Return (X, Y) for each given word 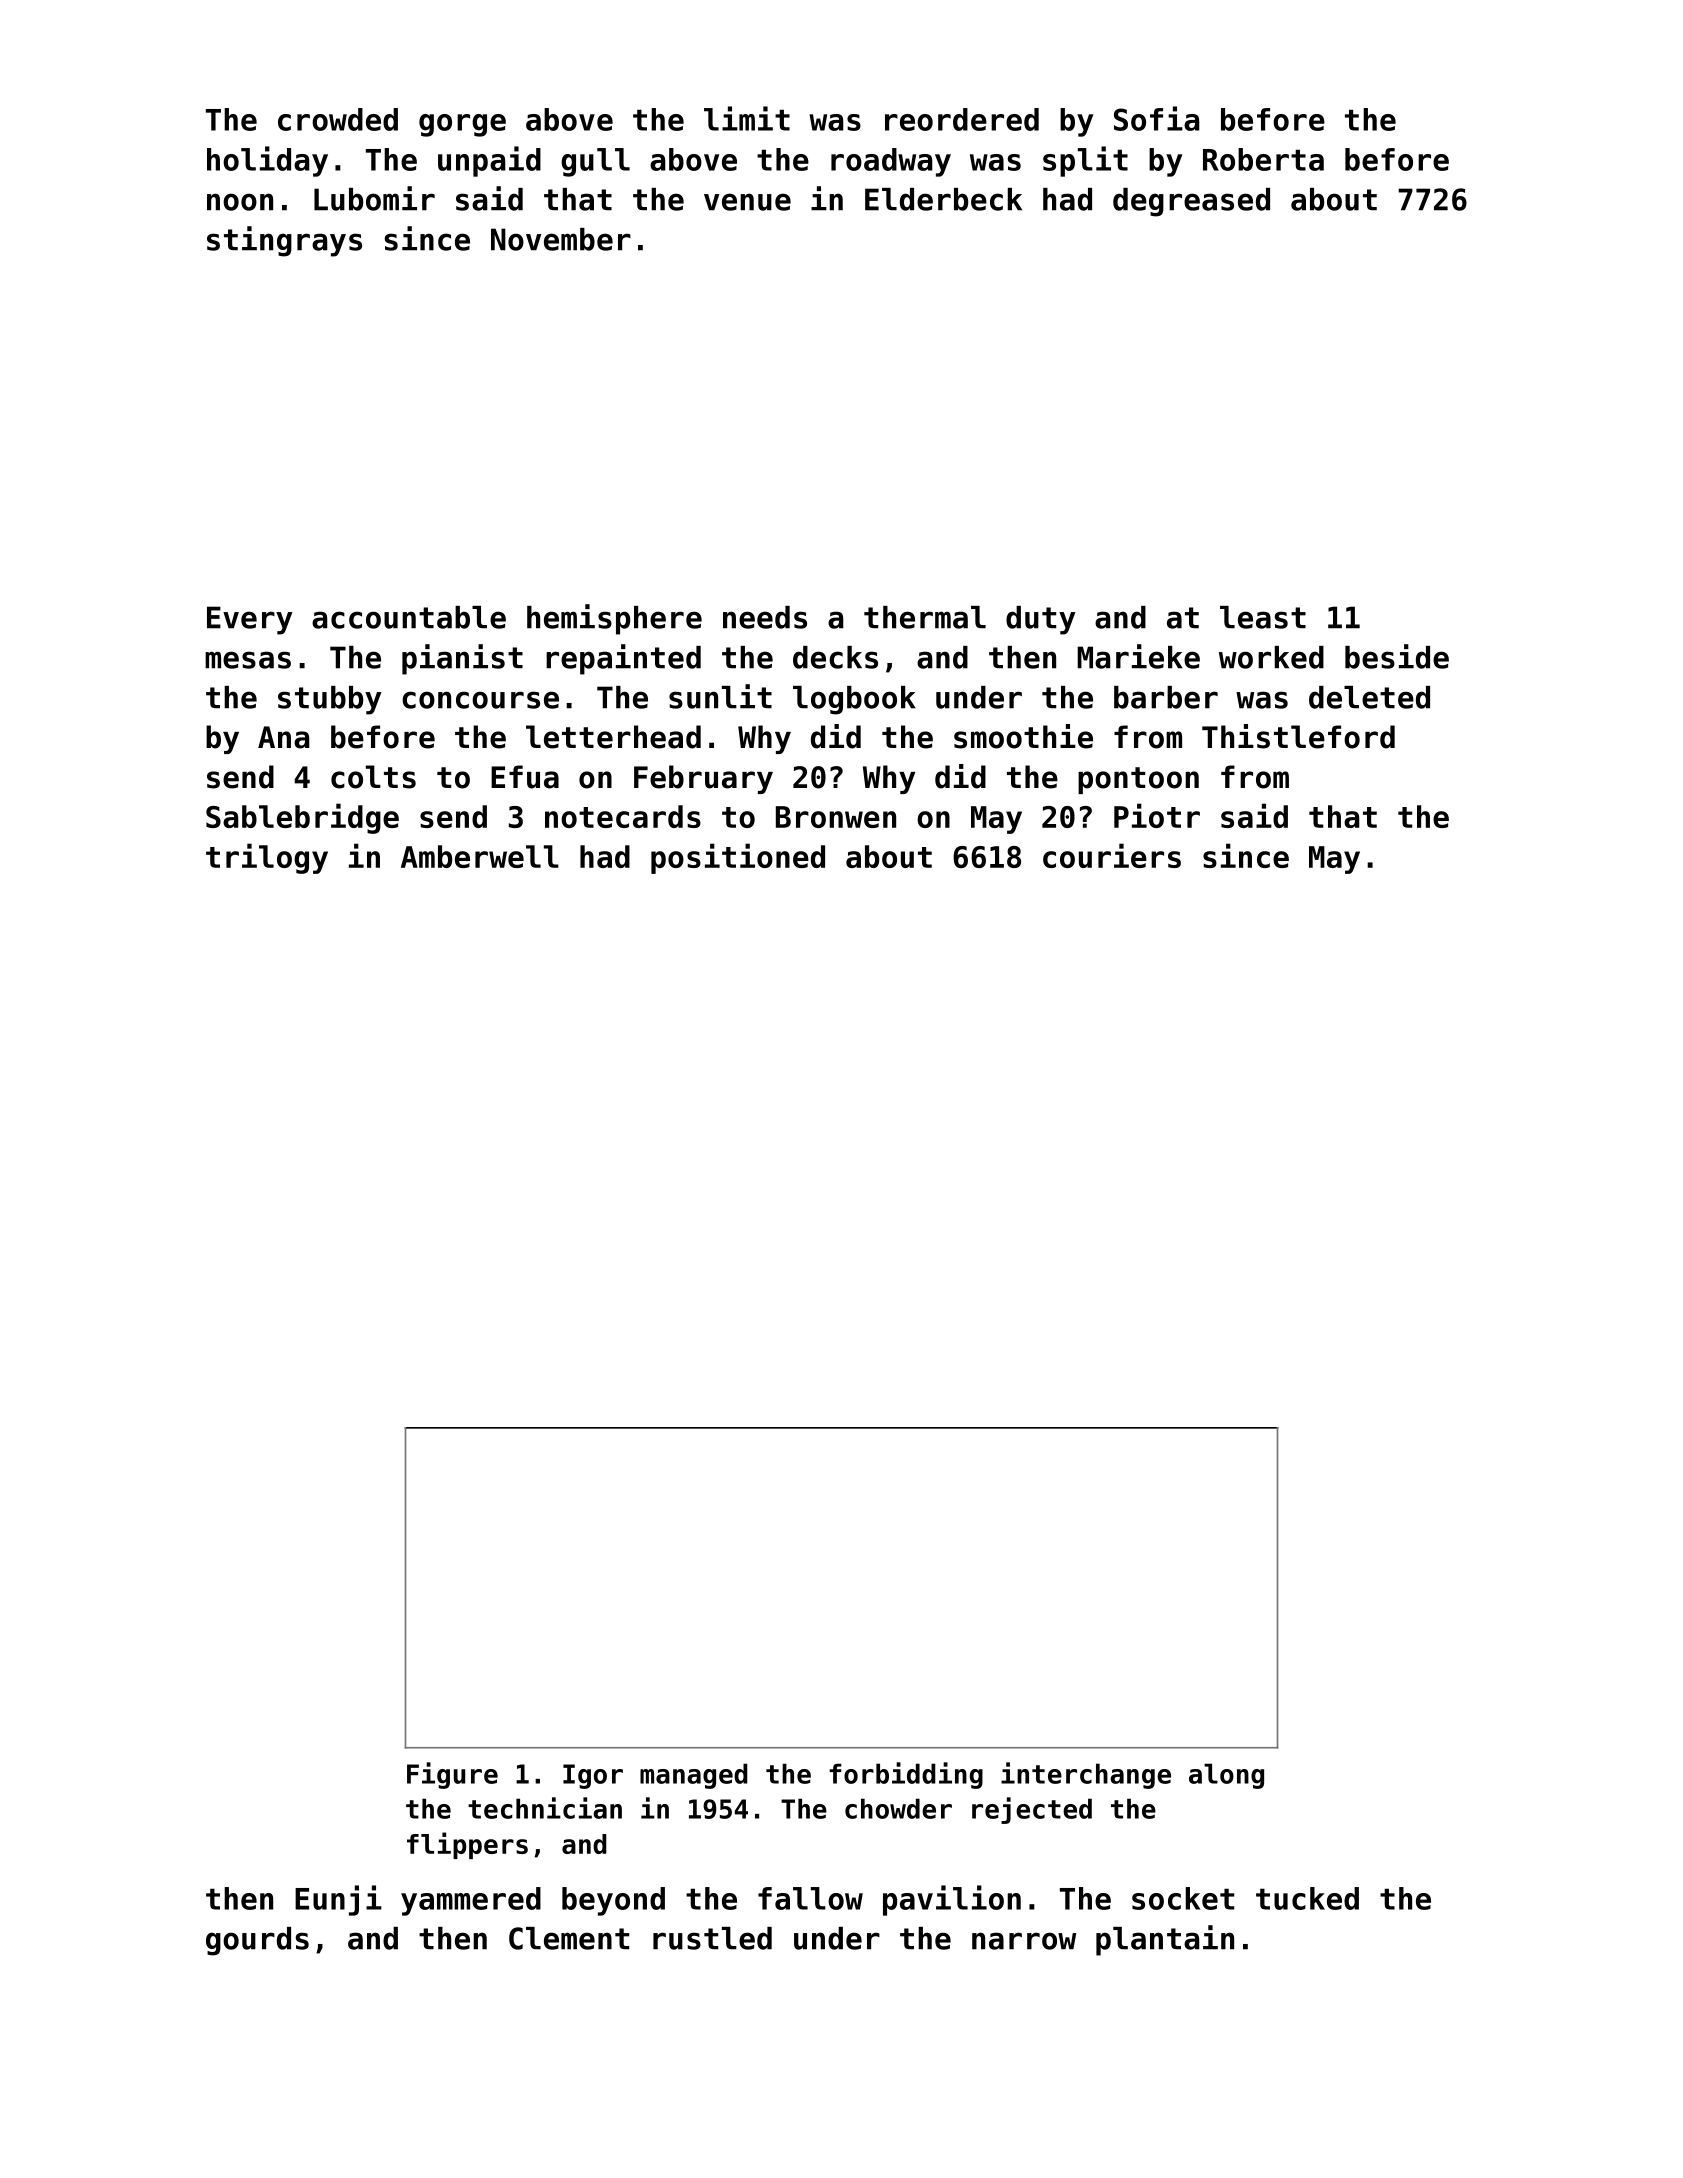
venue (747, 202)
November (561, 239)
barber (1166, 697)
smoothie (1023, 736)
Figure (452, 1775)
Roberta (1263, 159)
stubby (330, 700)
